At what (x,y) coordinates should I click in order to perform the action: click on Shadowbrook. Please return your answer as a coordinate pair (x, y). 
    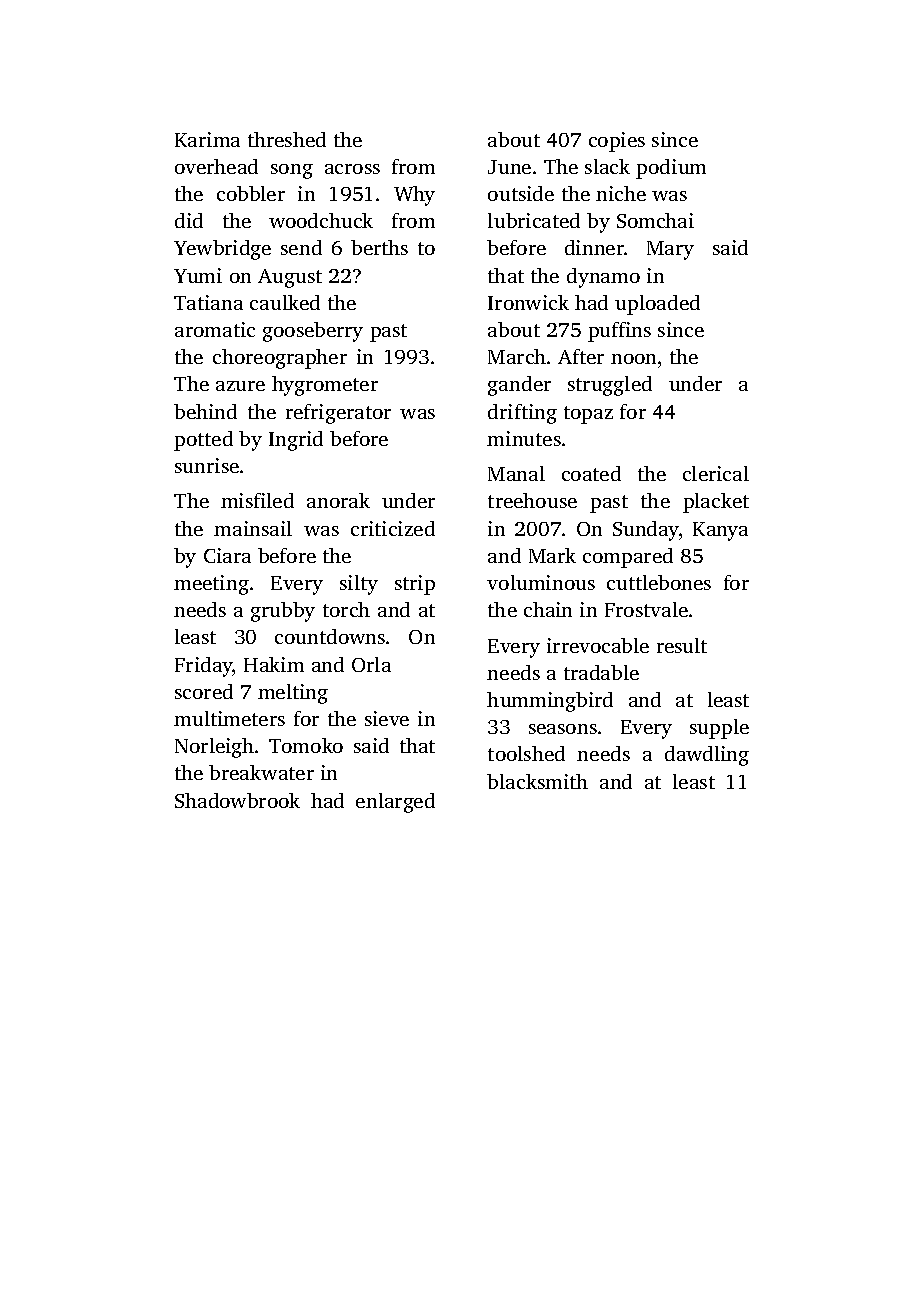
    Looking at the image, I should click on (237, 800).
